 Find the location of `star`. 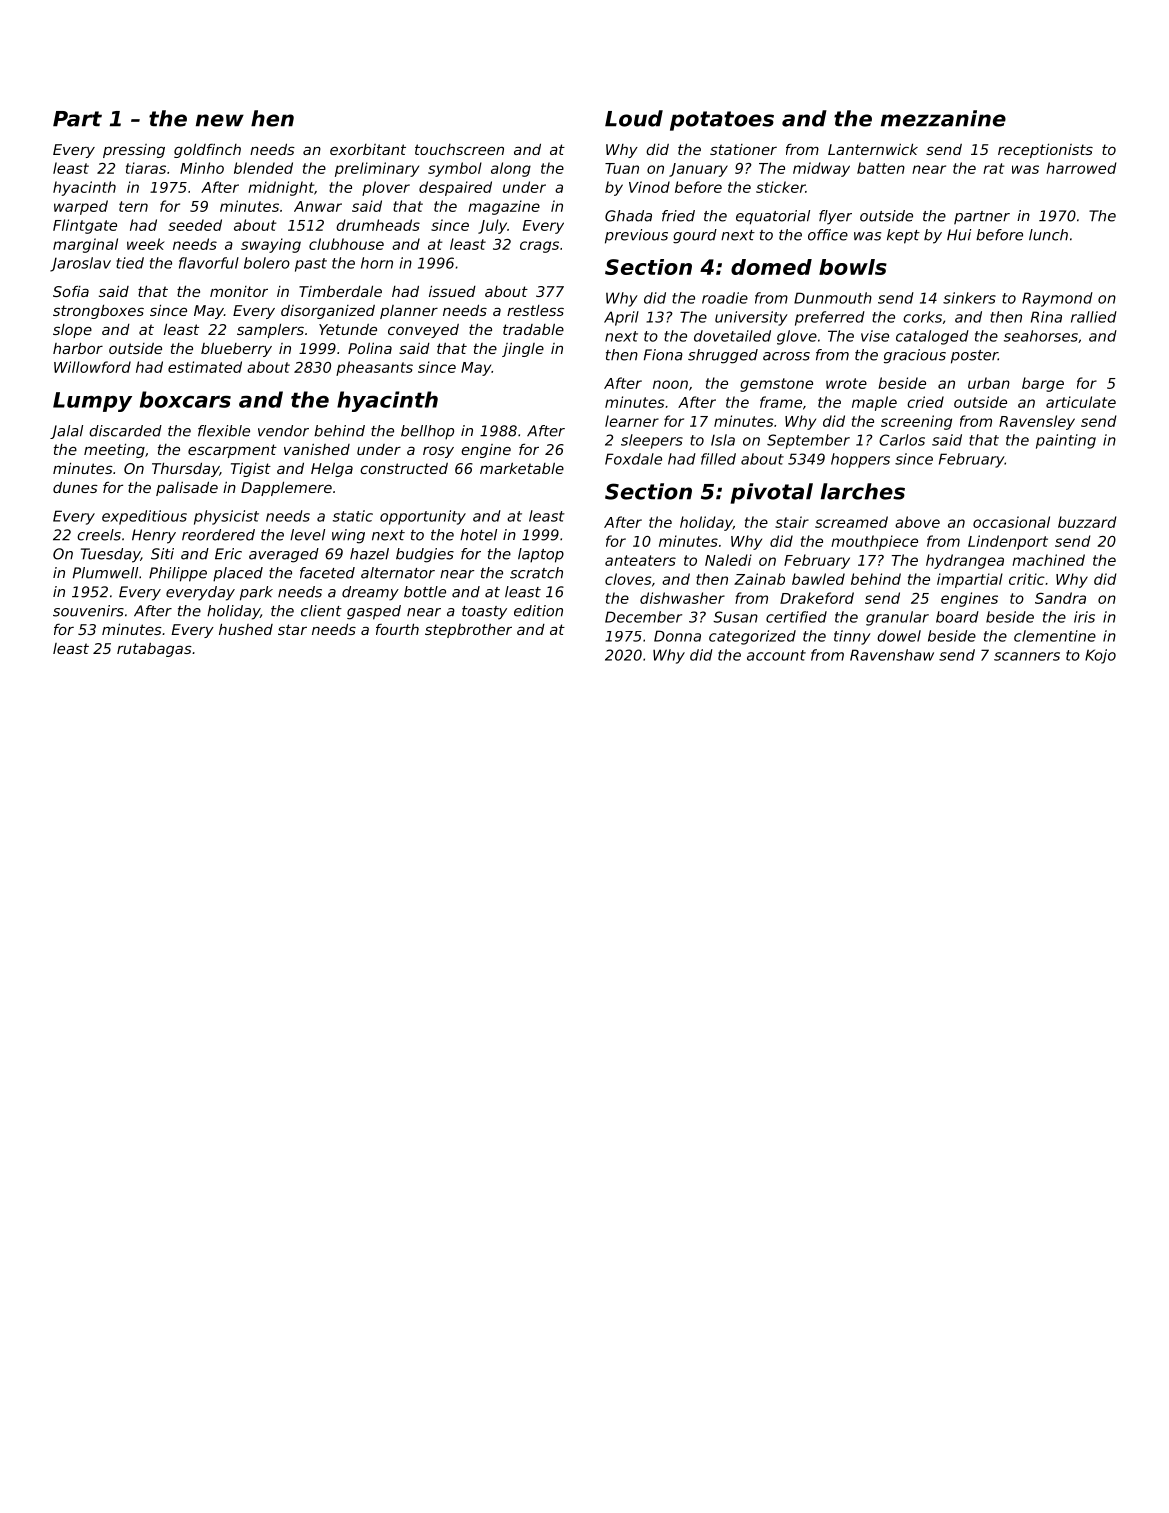

star is located at coordinates (292, 629).
